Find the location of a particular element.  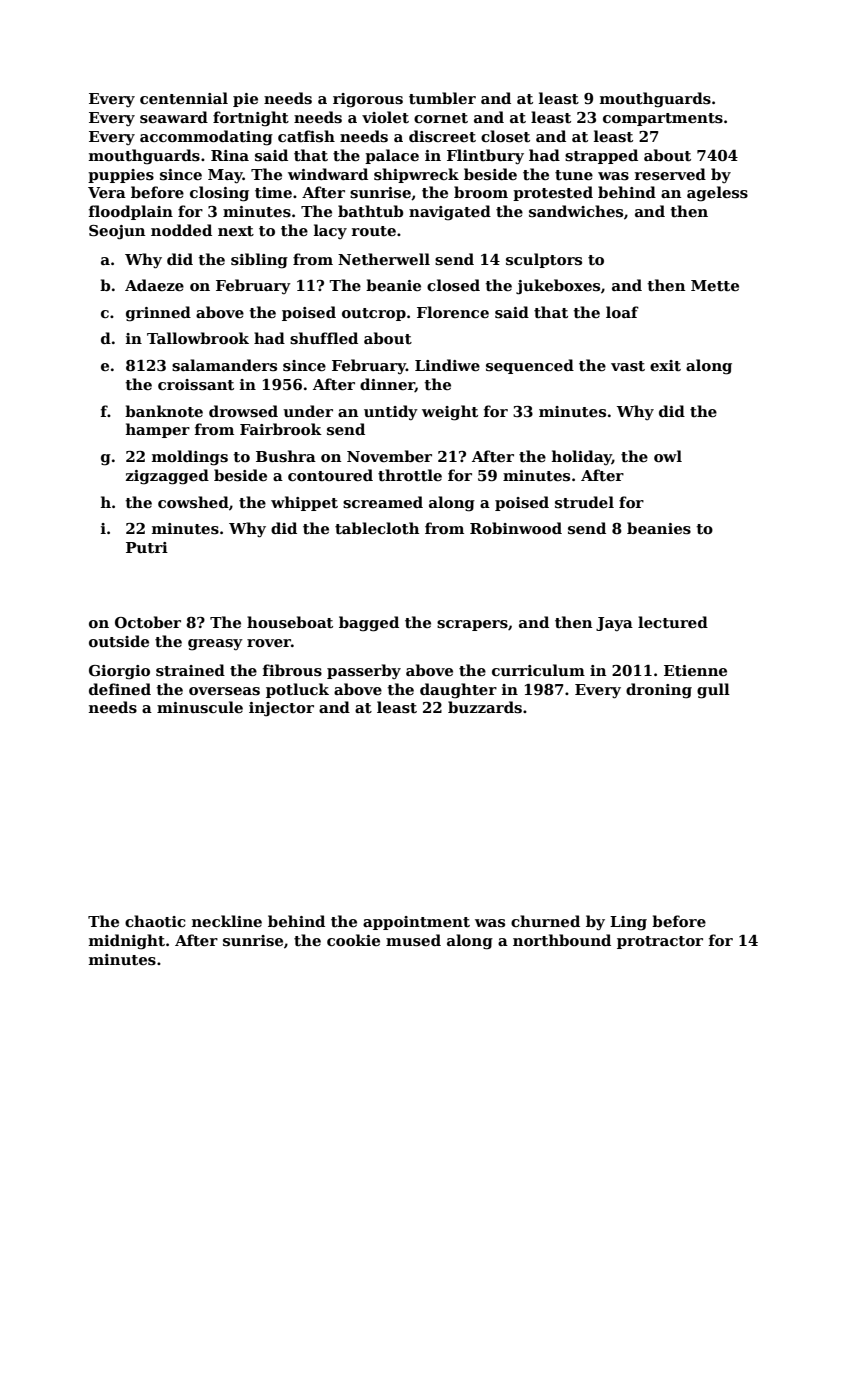

dinner is located at coordinates (387, 385).
